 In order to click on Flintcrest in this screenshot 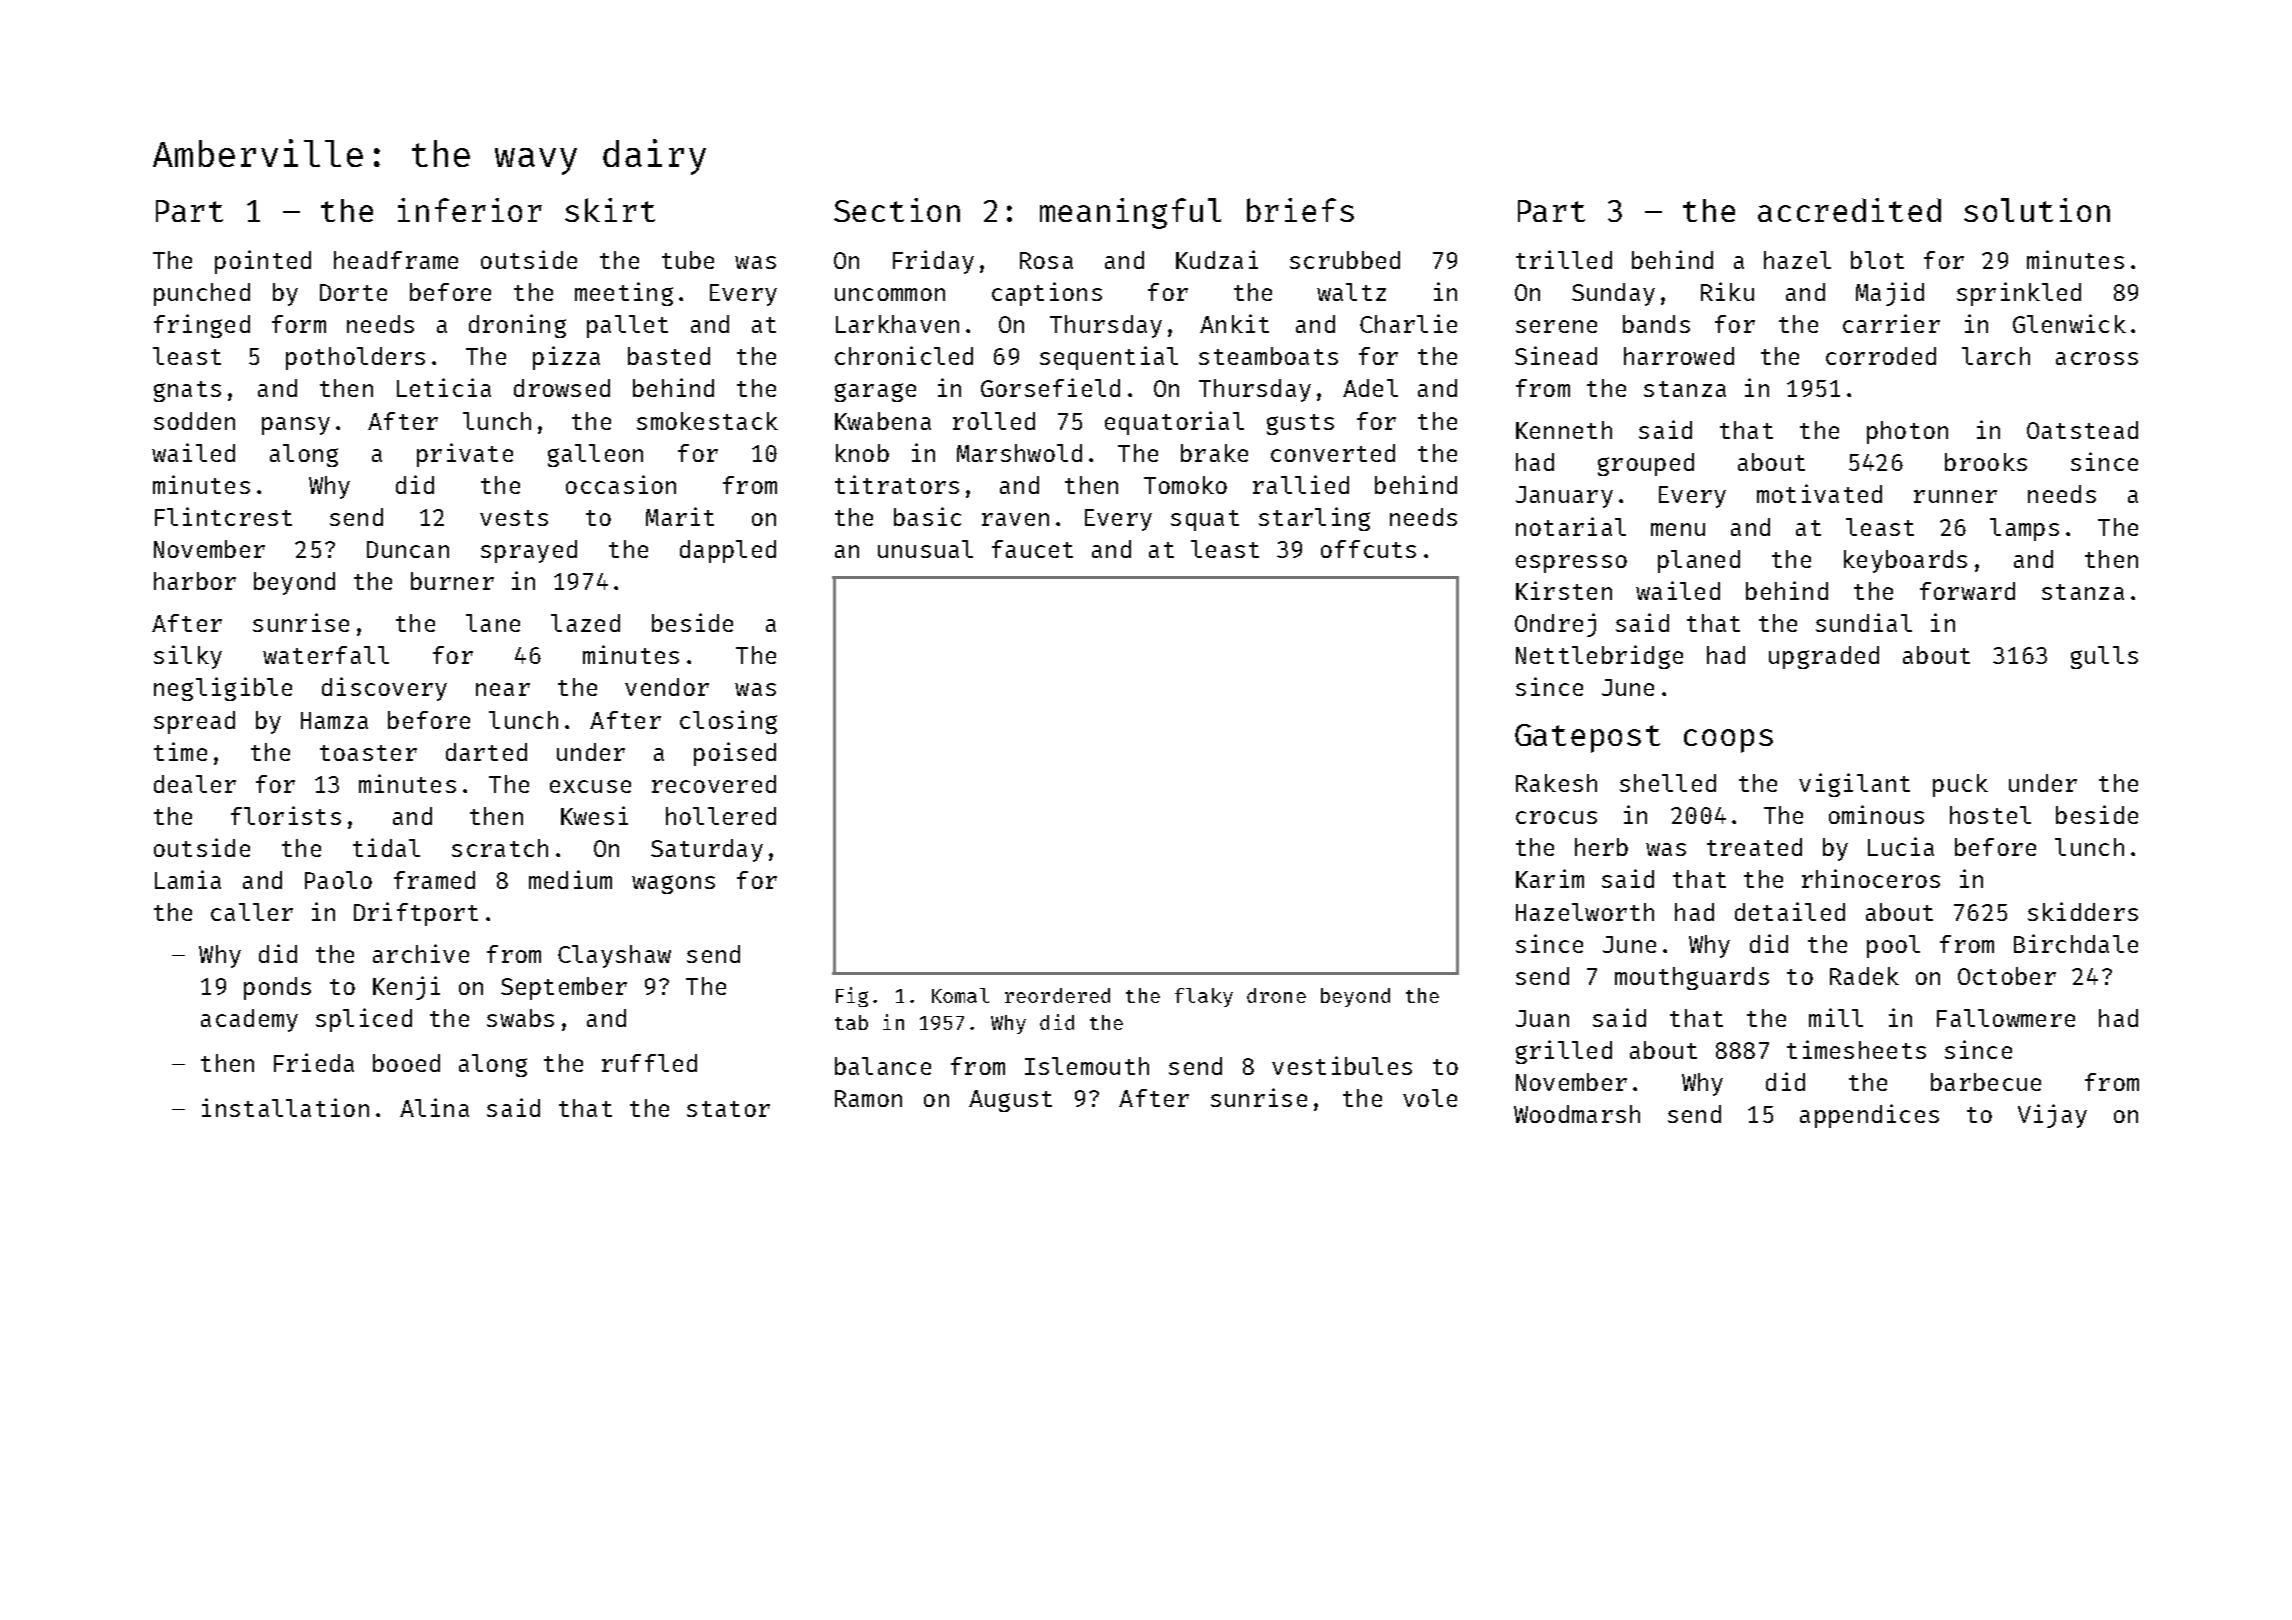, I will do `click(223, 516)`.
